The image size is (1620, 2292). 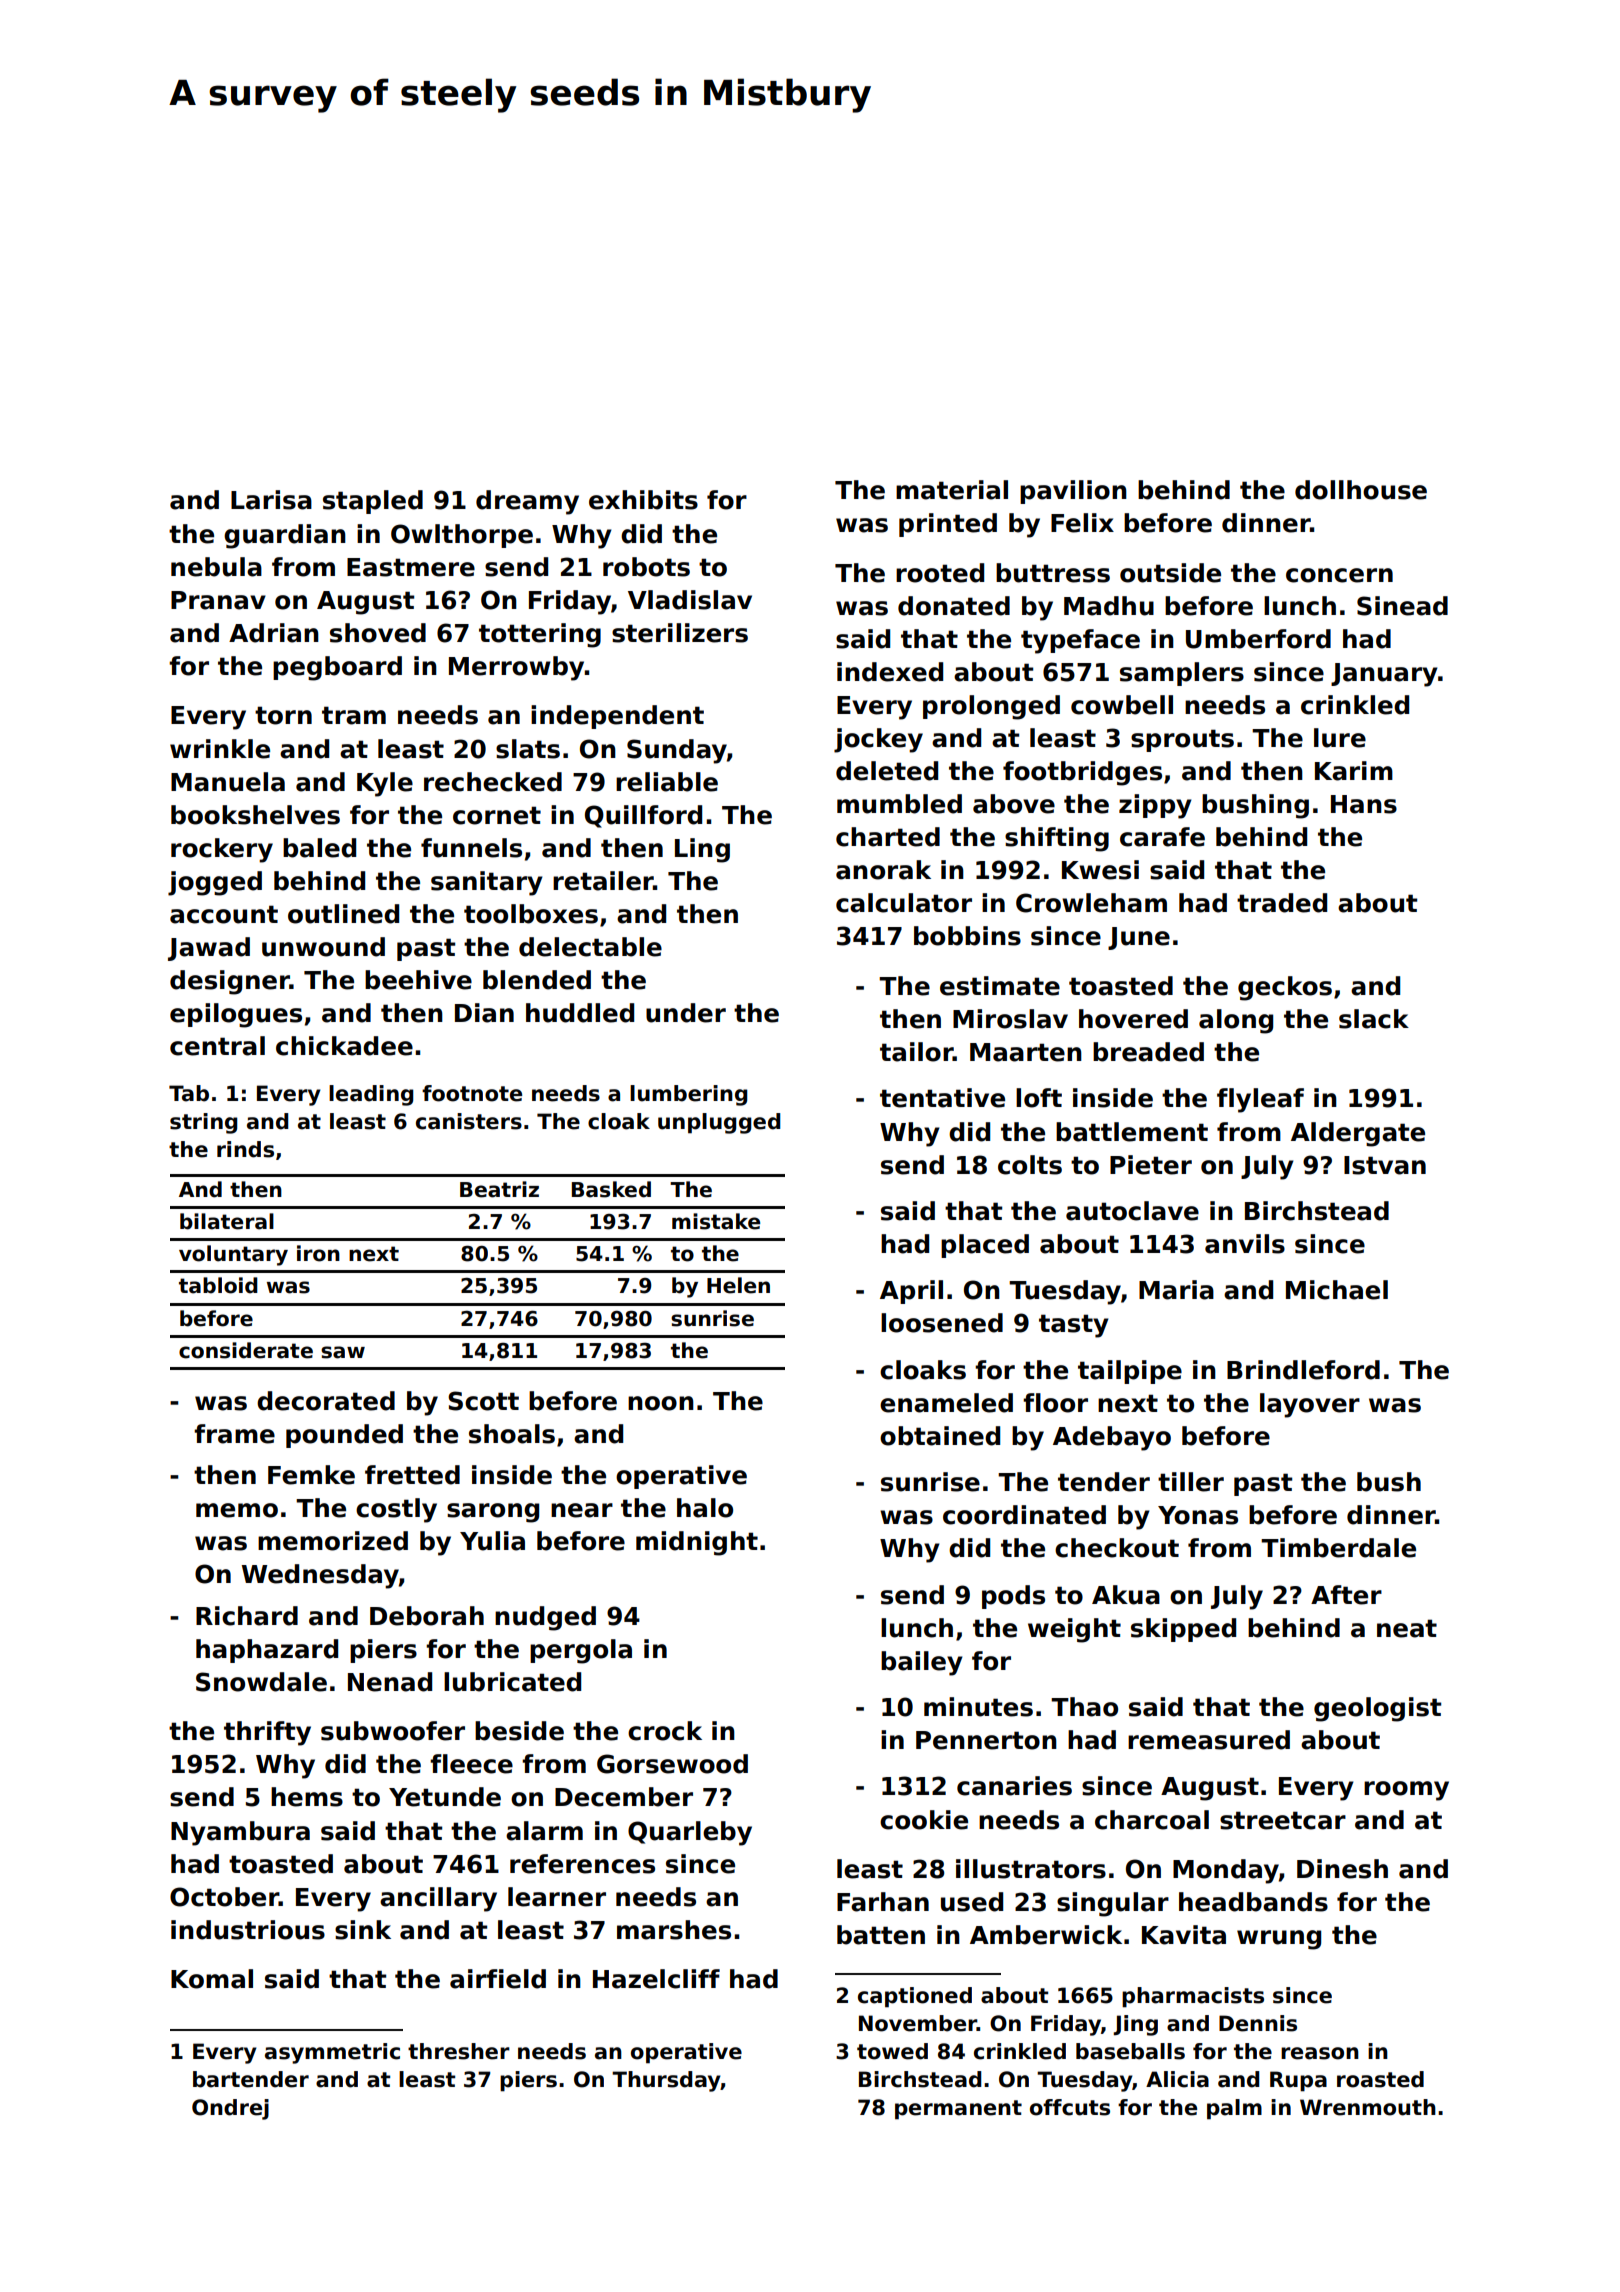 I want to click on pavilion, so click(x=1073, y=492).
